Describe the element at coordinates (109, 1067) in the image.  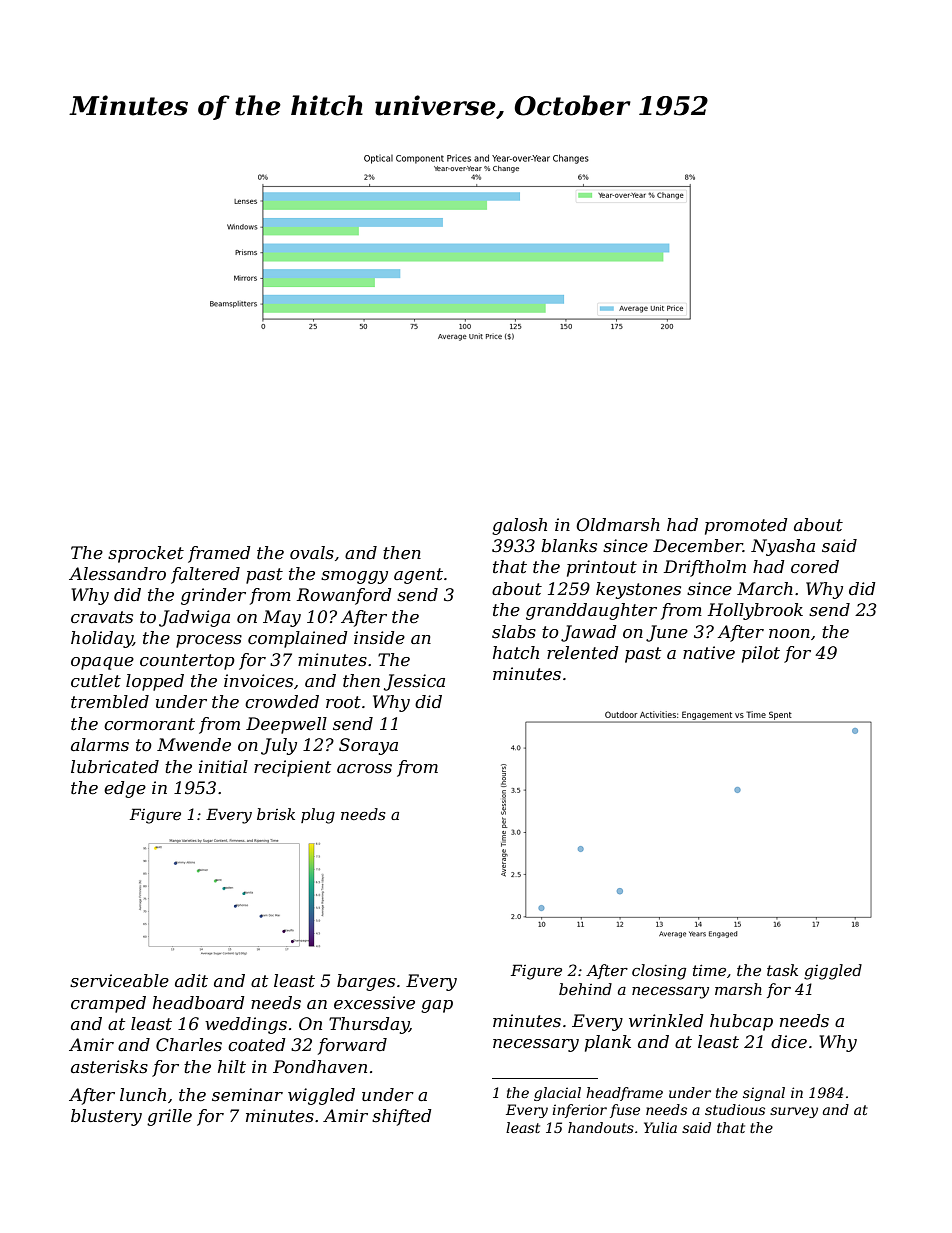
I see `asterisks` at that location.
